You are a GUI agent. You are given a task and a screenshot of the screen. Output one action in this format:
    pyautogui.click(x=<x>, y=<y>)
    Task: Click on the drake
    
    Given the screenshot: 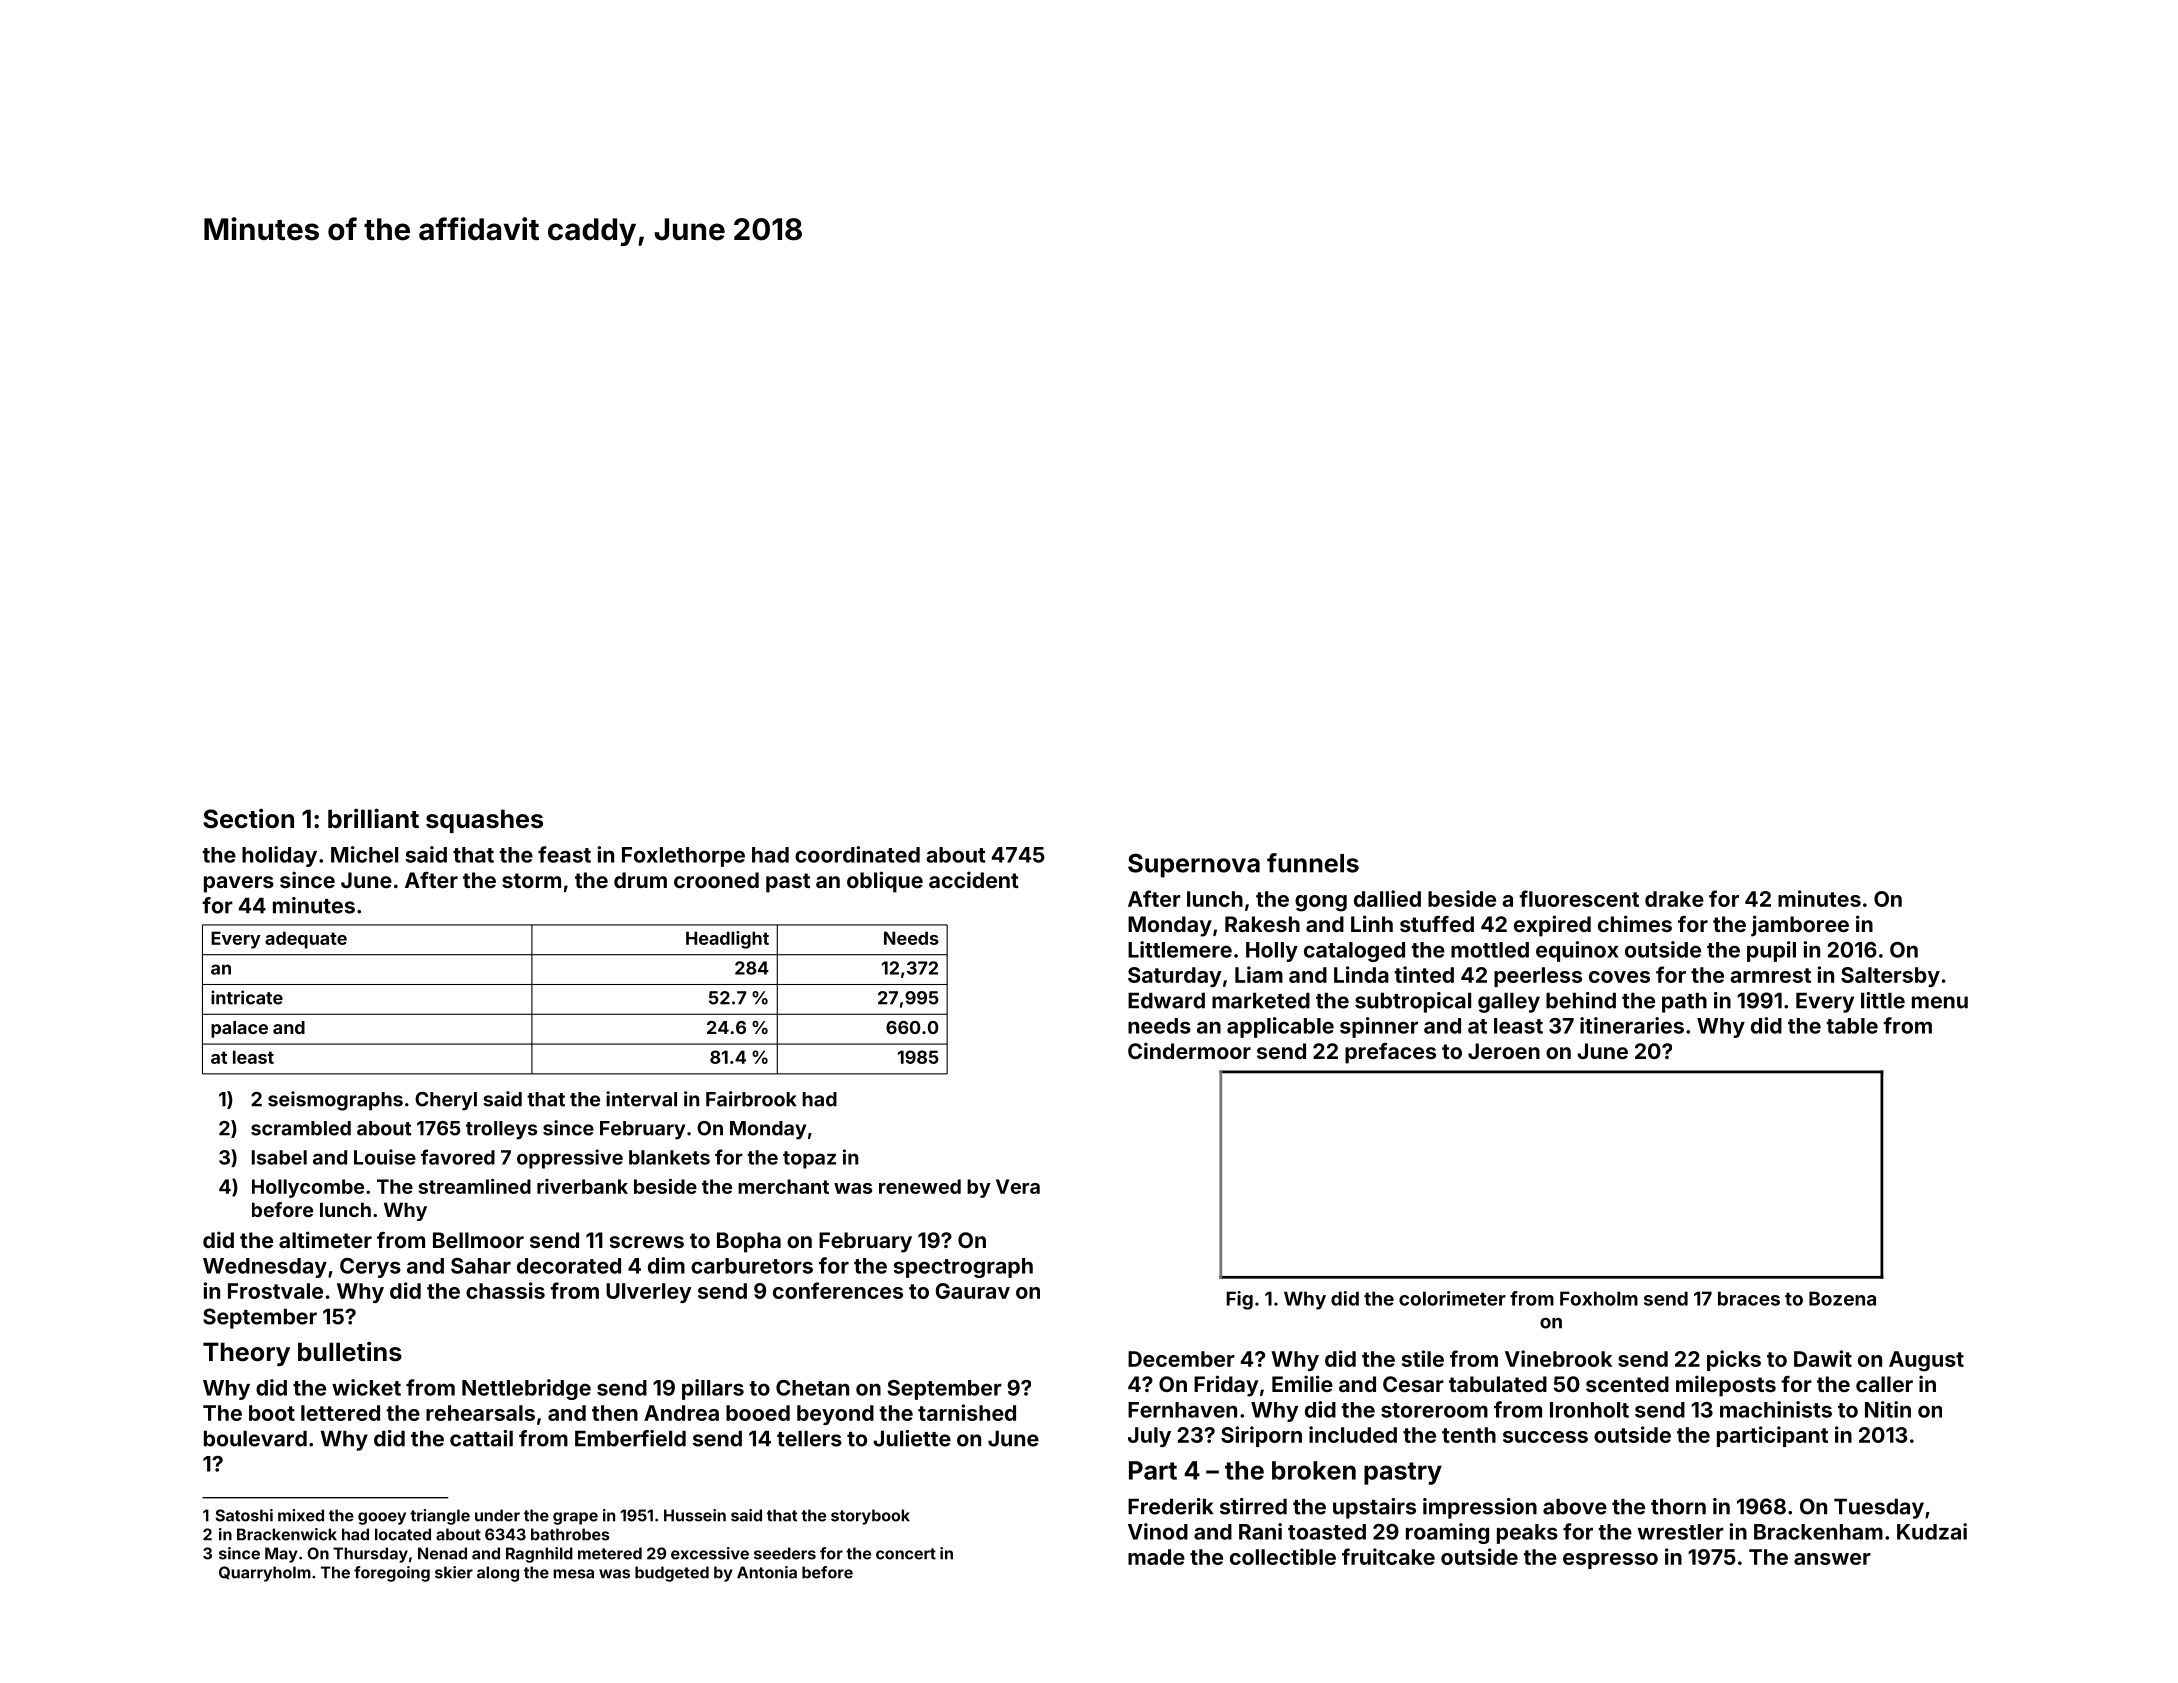 What is the action you would take?
    pyautogui.click(x=1674, y=899)
